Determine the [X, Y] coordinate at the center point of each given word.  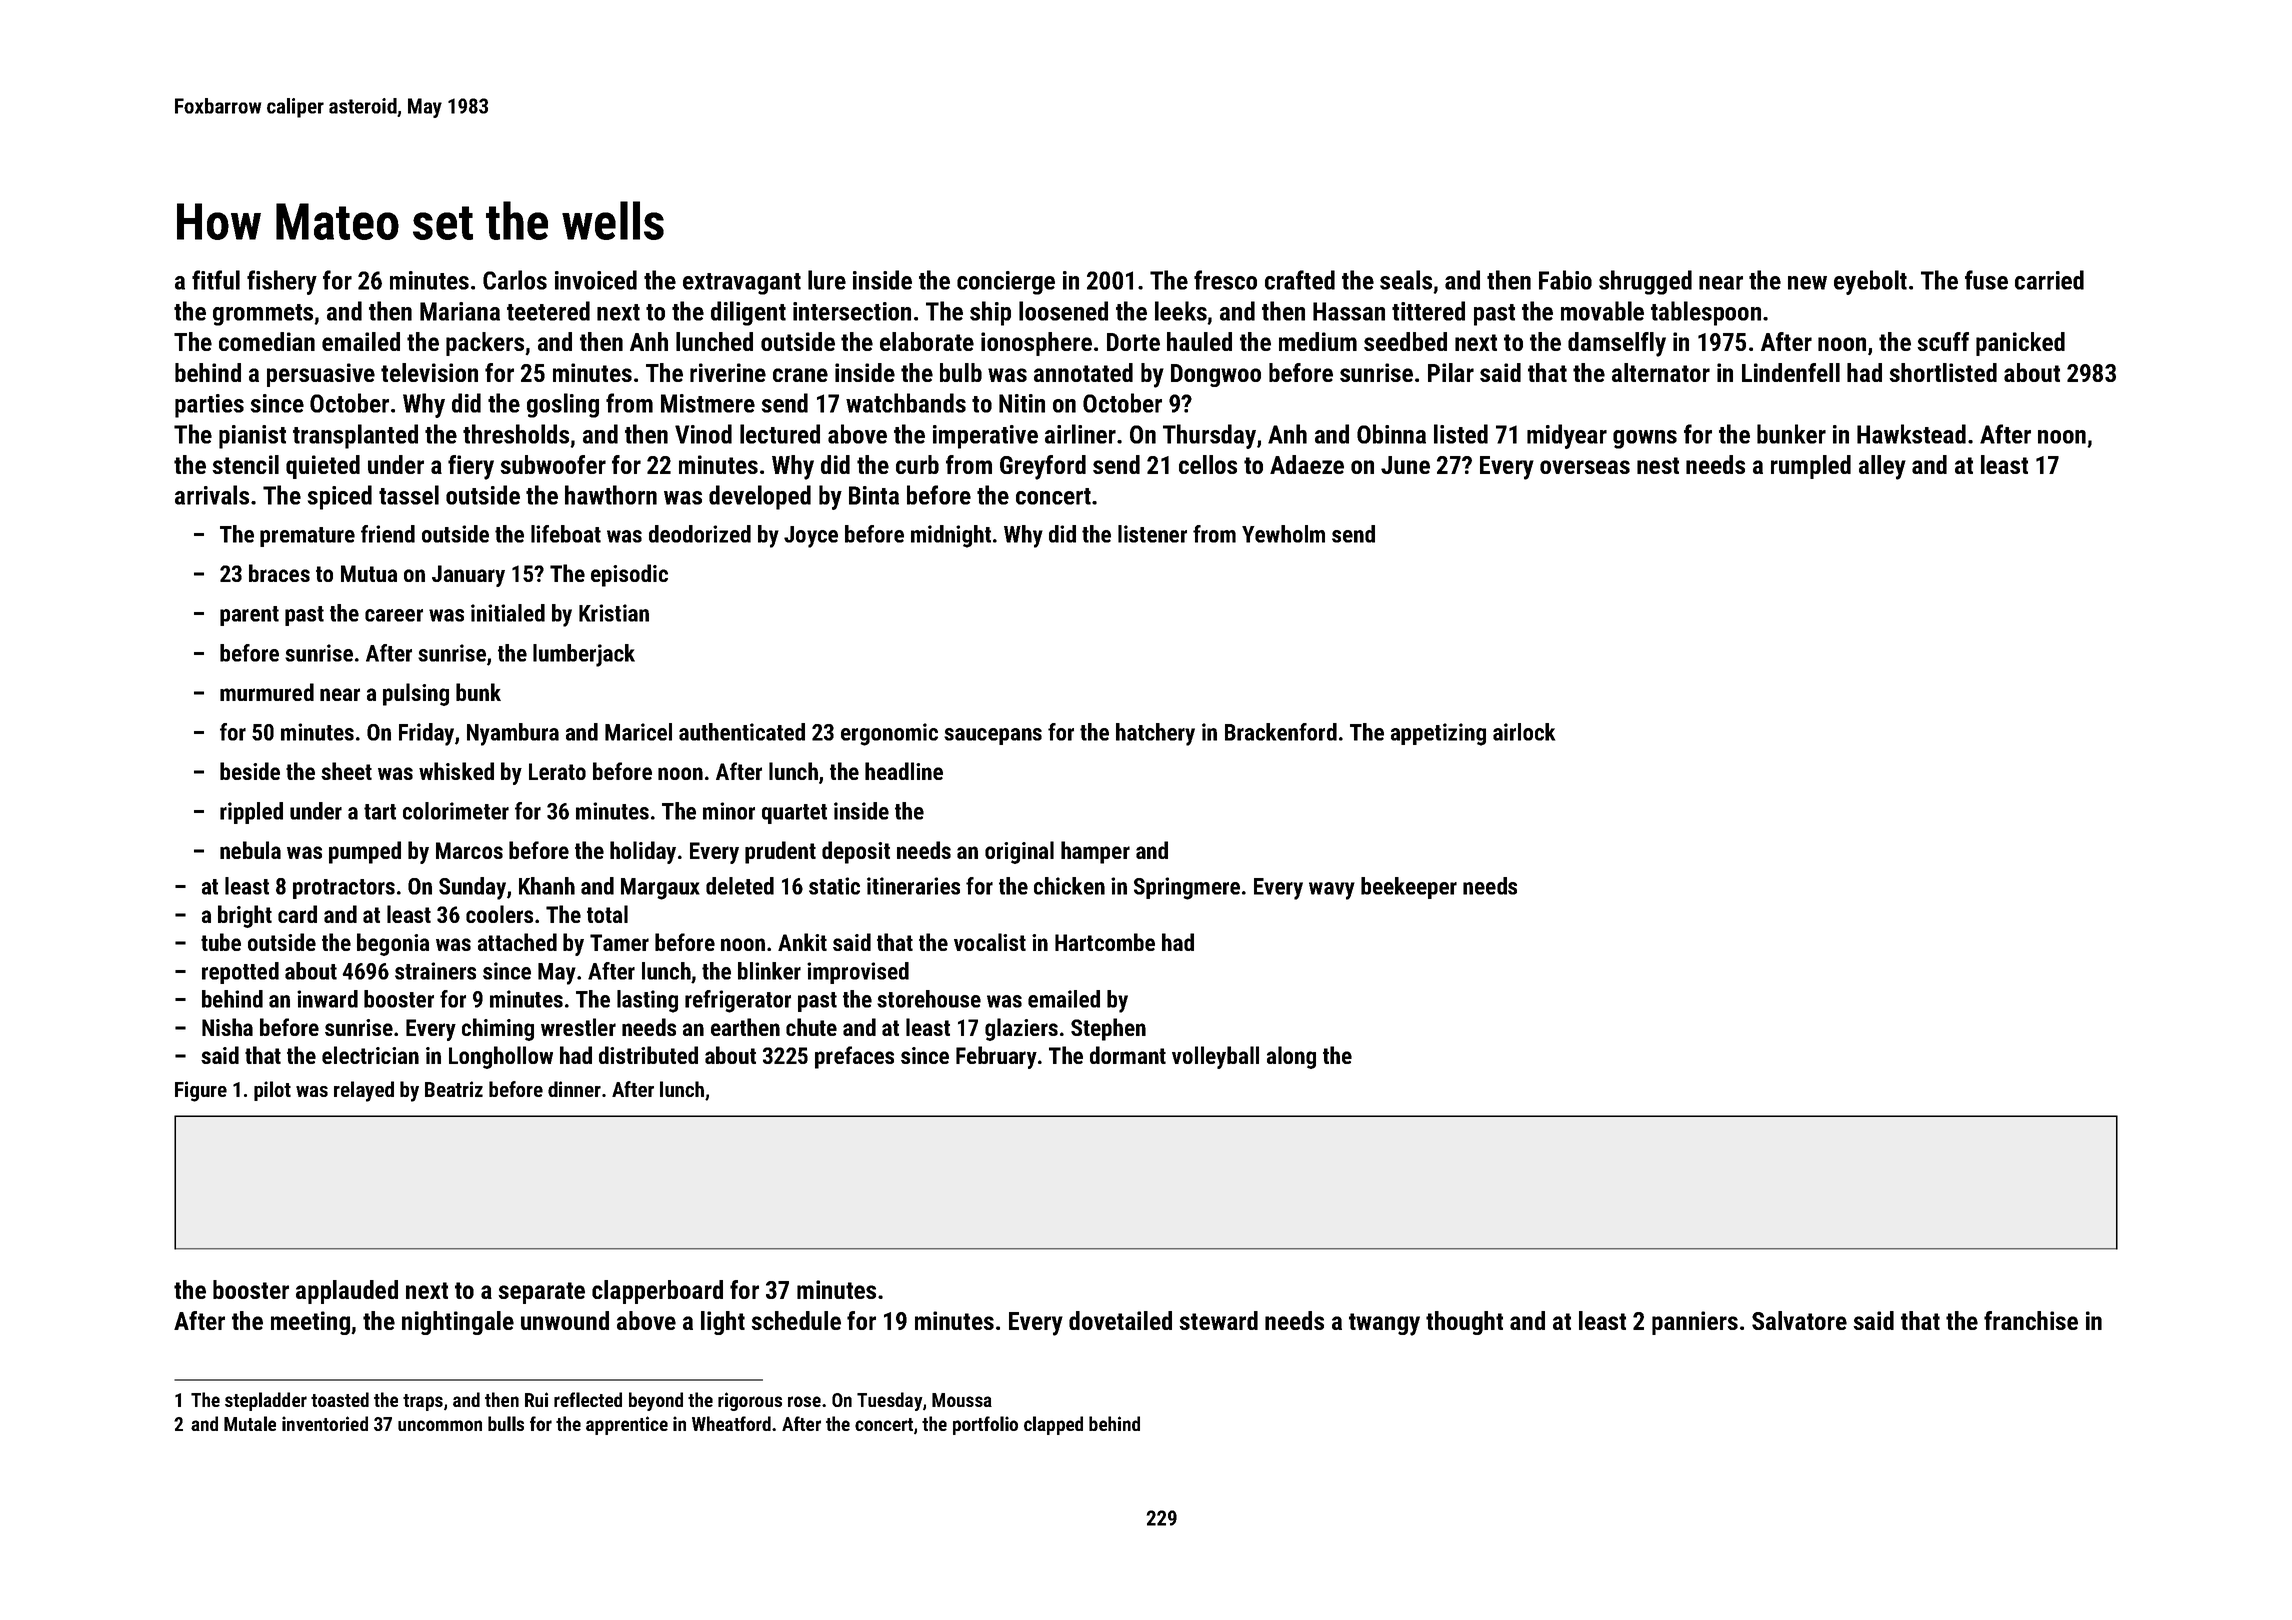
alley [1882, 467]
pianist [252, 437]
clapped [1053, 1425]
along [1291, 1057]
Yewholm [1283, 534]
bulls [506, 1423]
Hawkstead [1911, 434]
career [394, 615]
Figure [201, 1091]
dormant [1128, 1055]
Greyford [1043, 467]
